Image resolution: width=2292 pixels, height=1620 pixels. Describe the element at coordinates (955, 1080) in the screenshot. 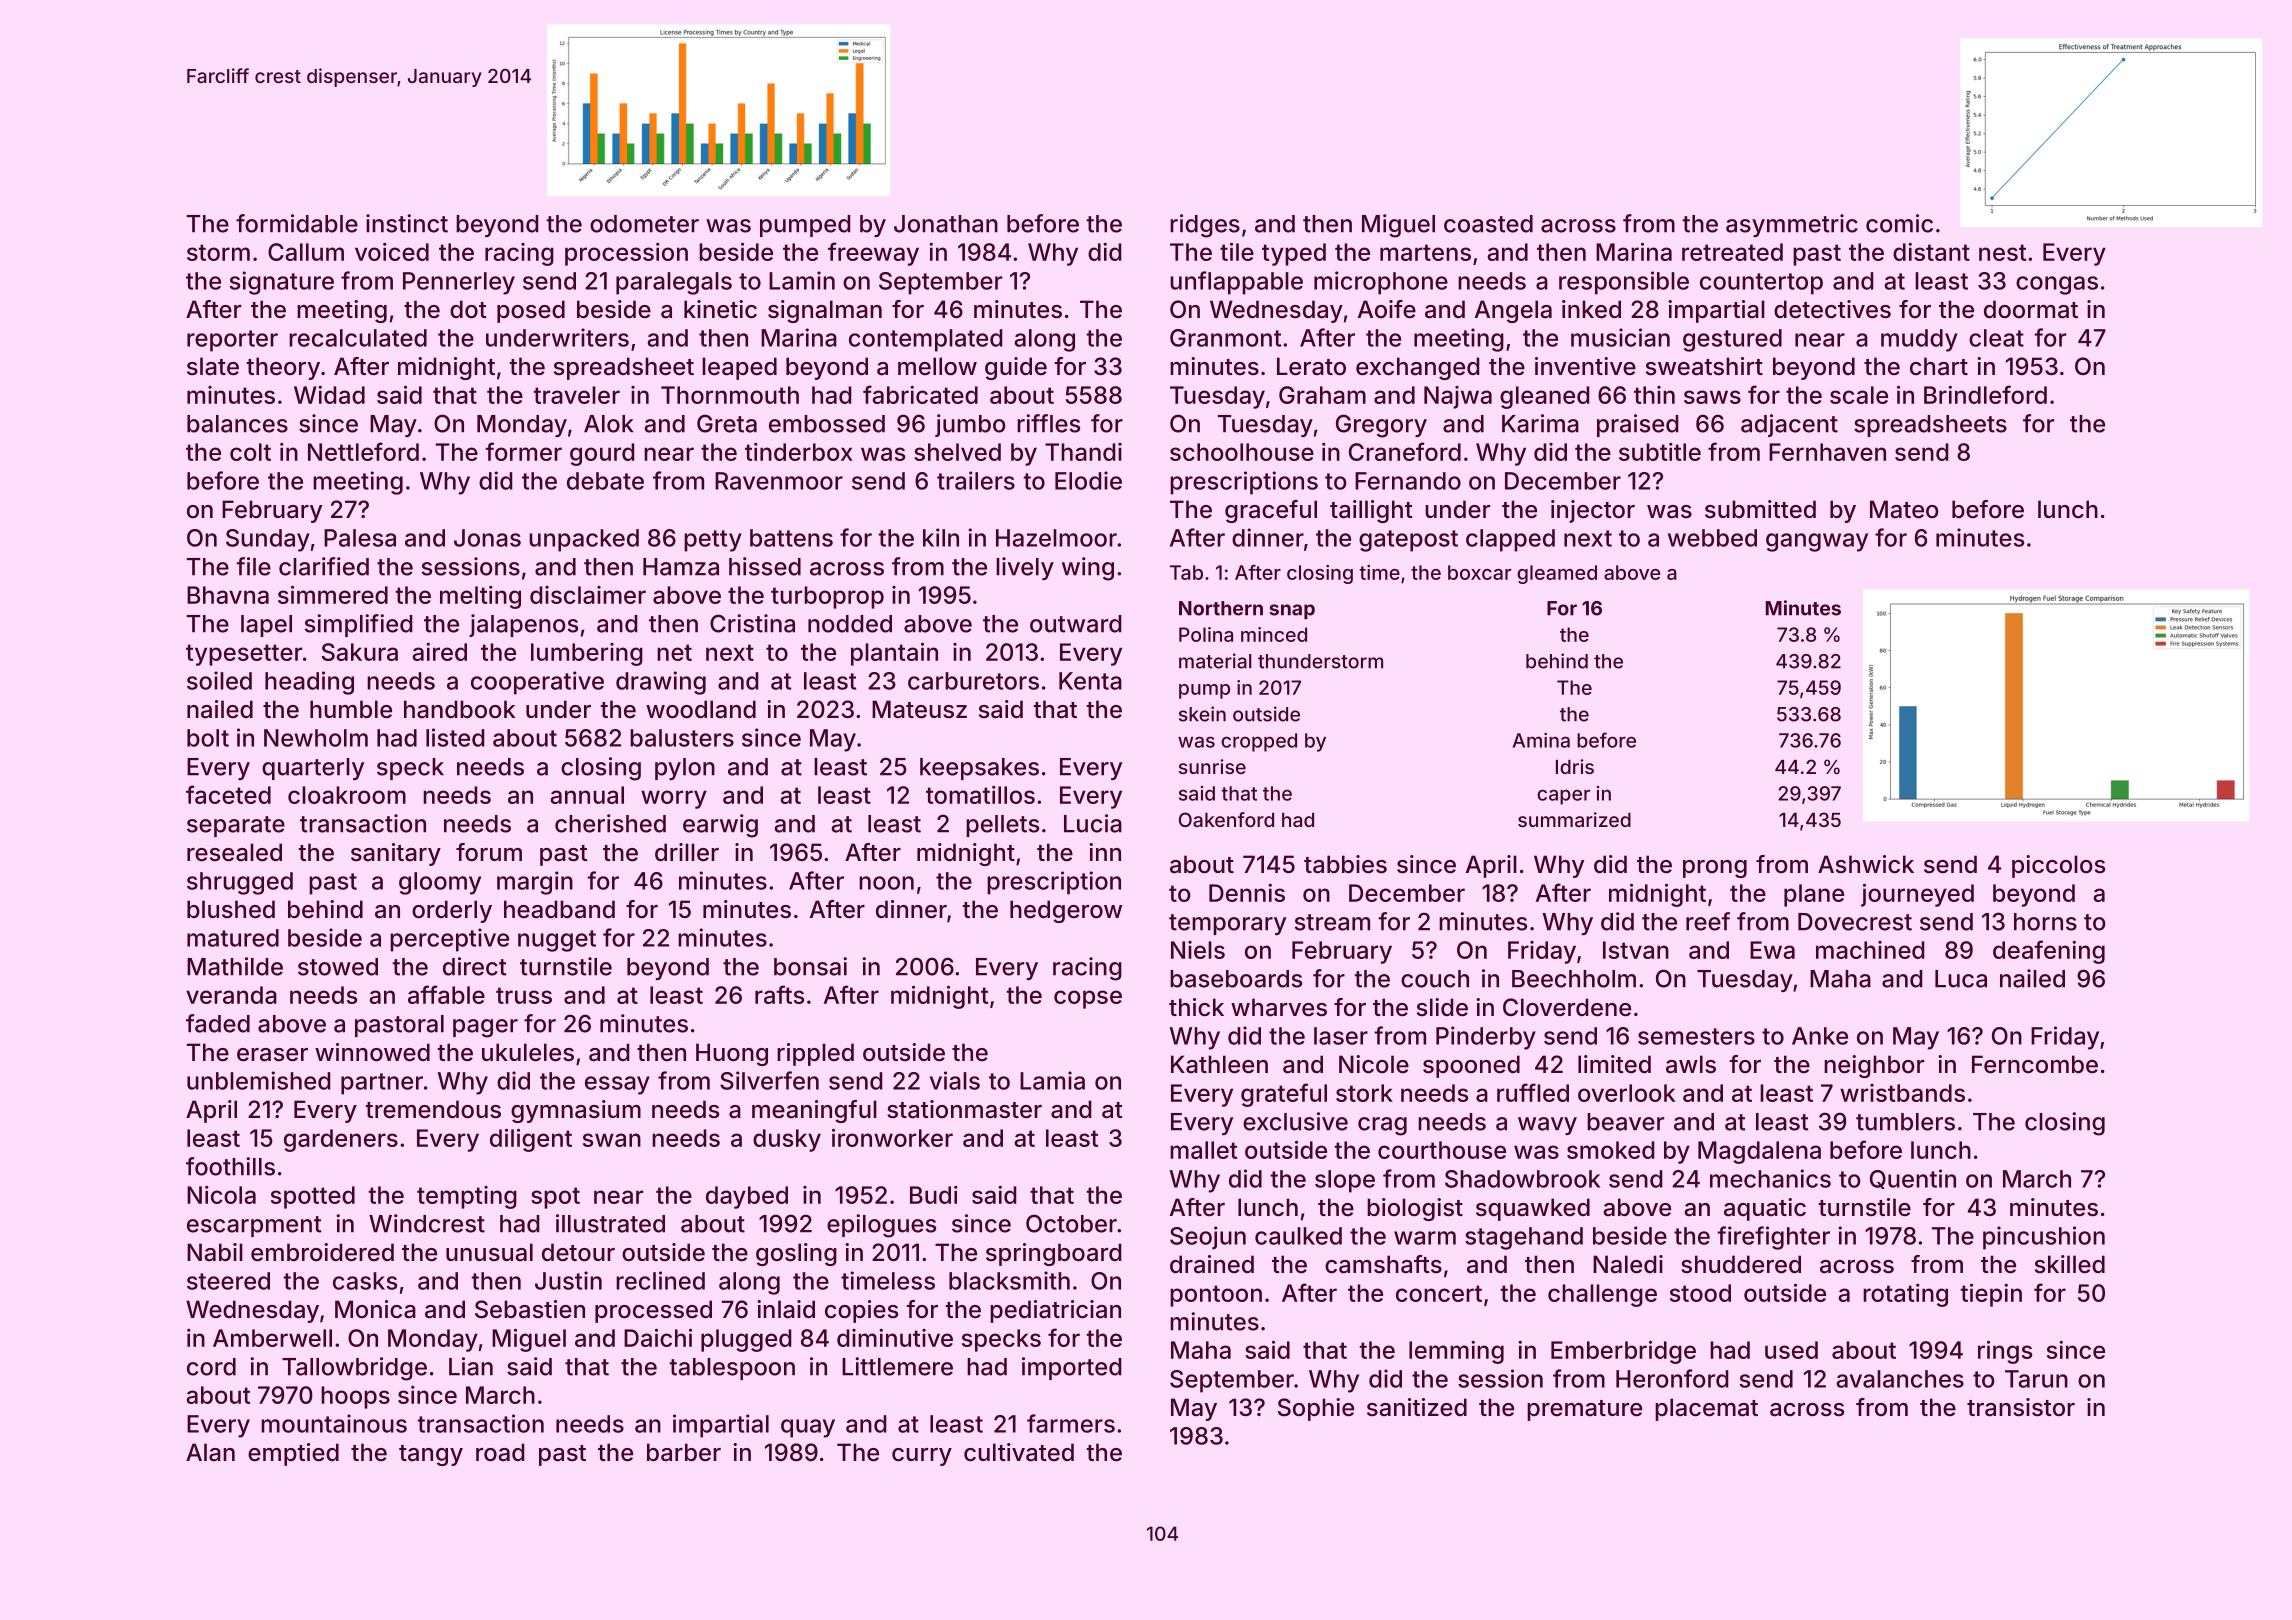

I see `vials` at that location.
